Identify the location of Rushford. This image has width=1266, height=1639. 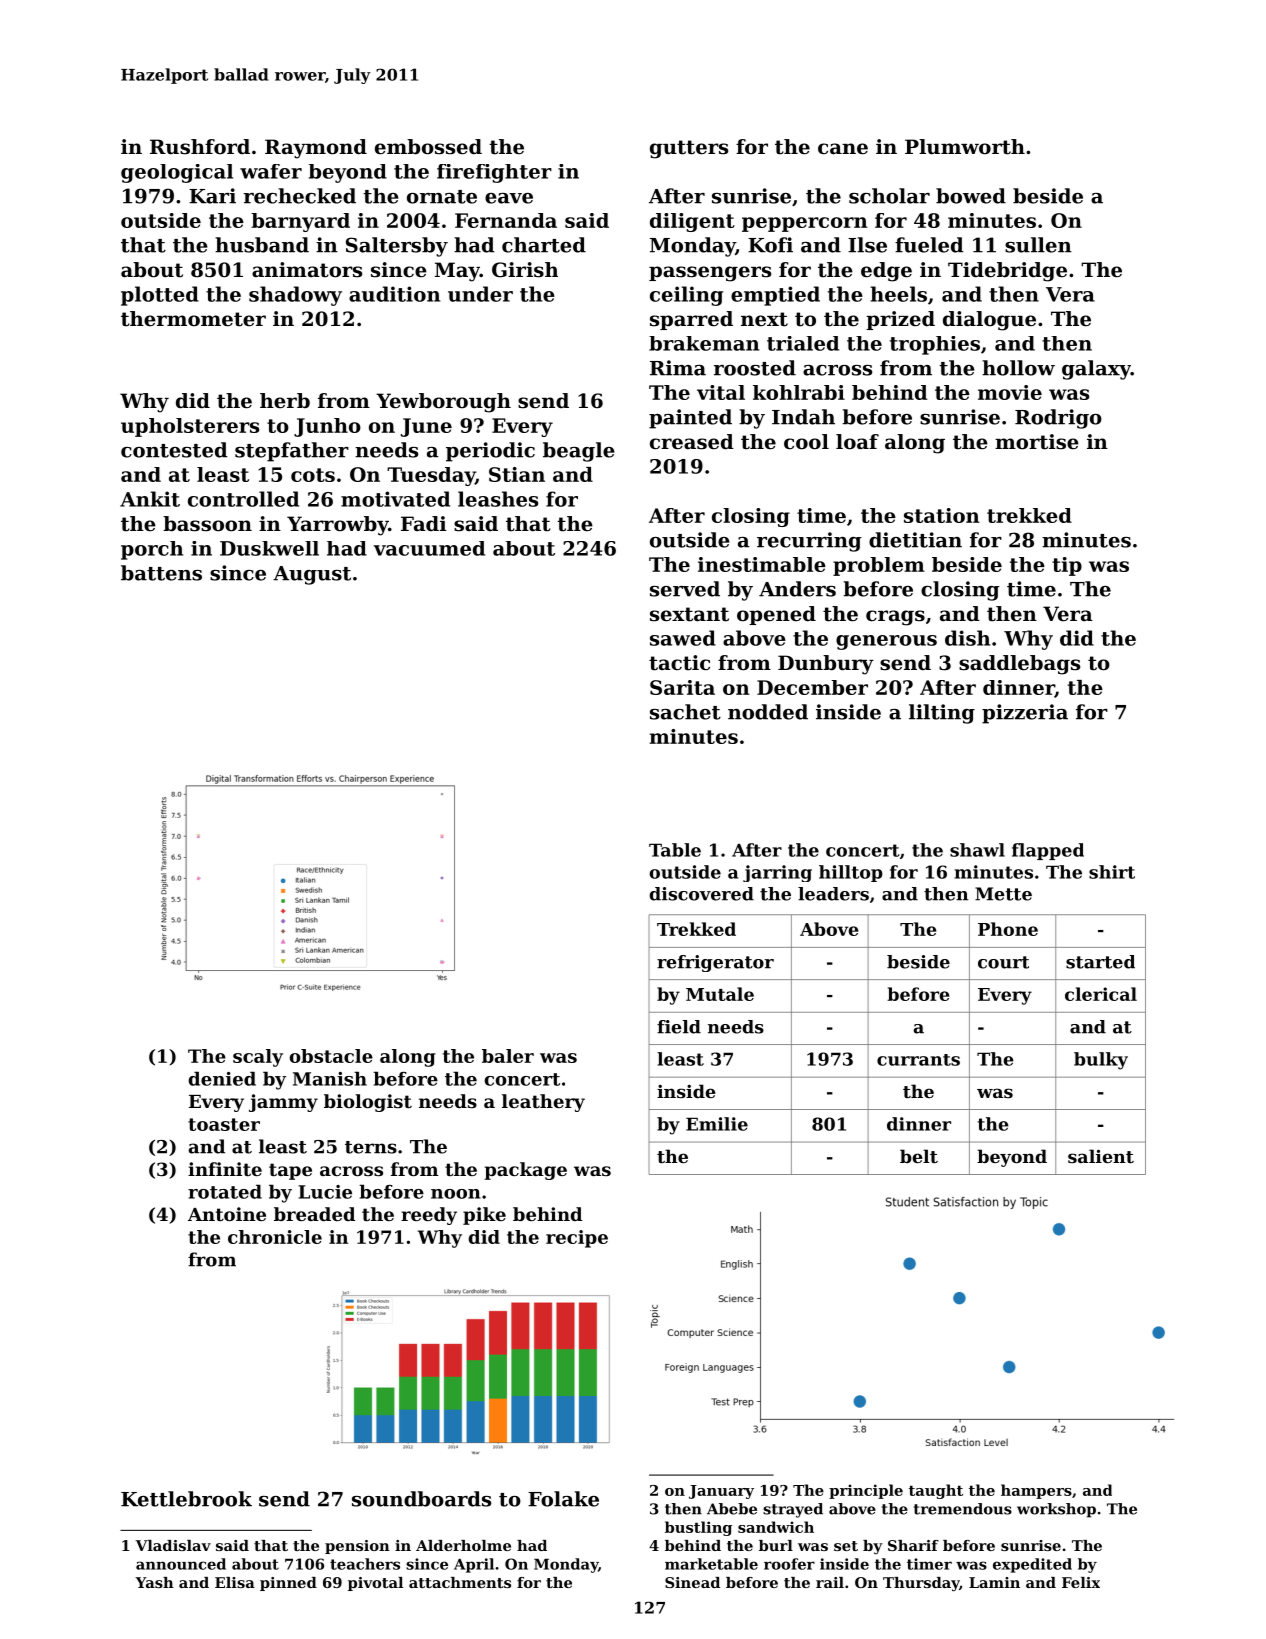
(200, 147).
